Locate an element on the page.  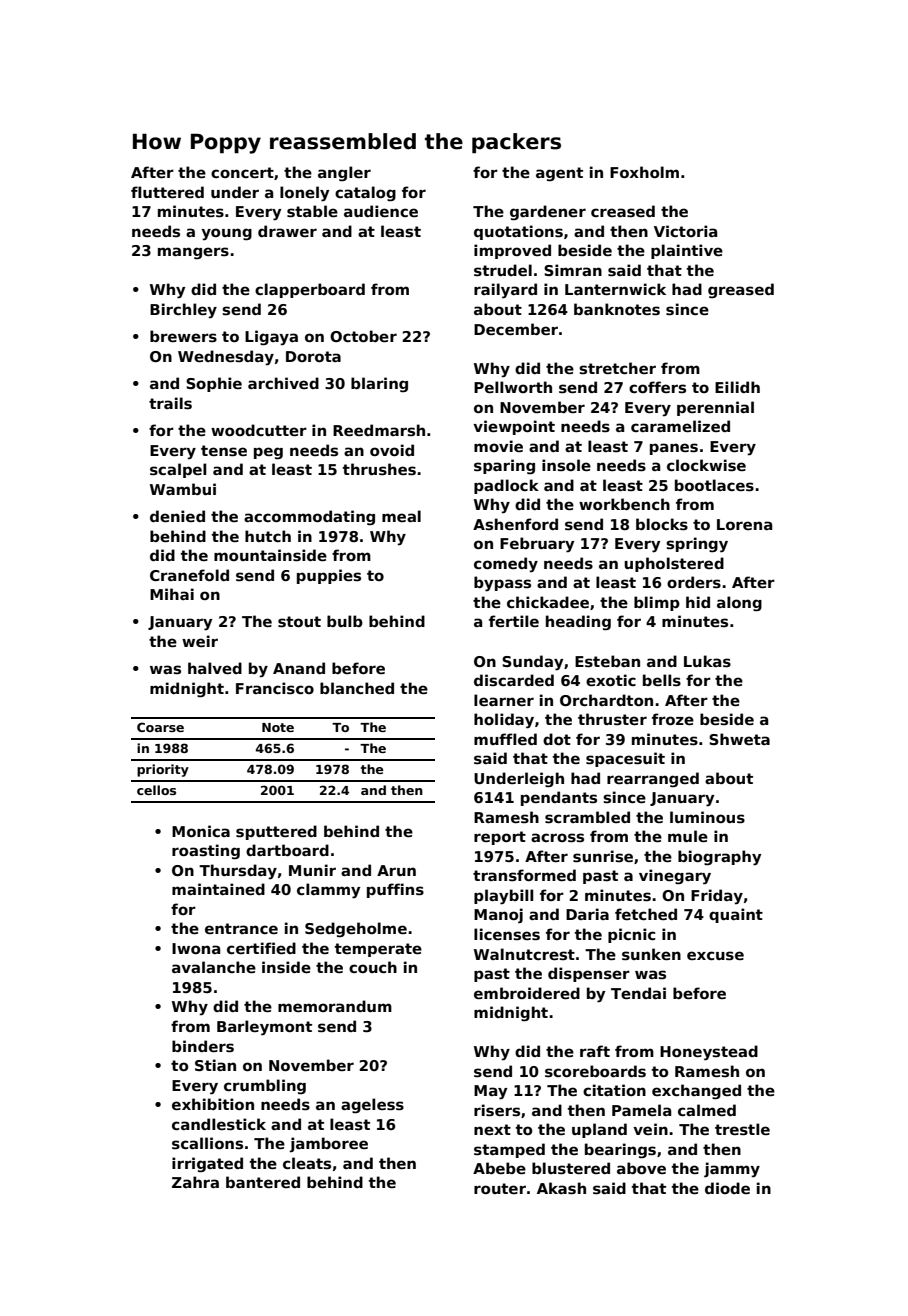
denied is located at coordinates (177, 516).
